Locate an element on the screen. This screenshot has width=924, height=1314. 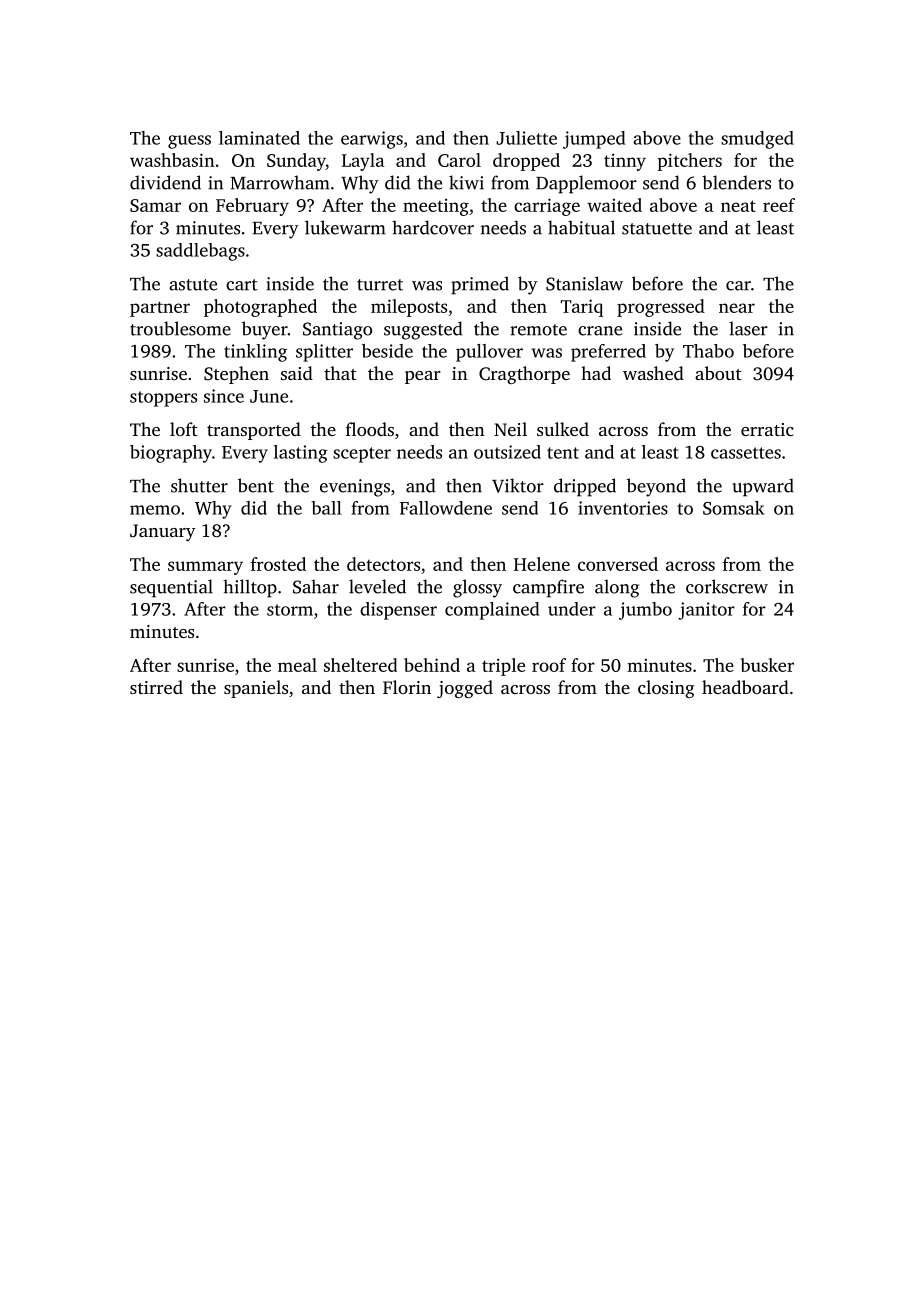
cart is located at coordinates (242, 285).
